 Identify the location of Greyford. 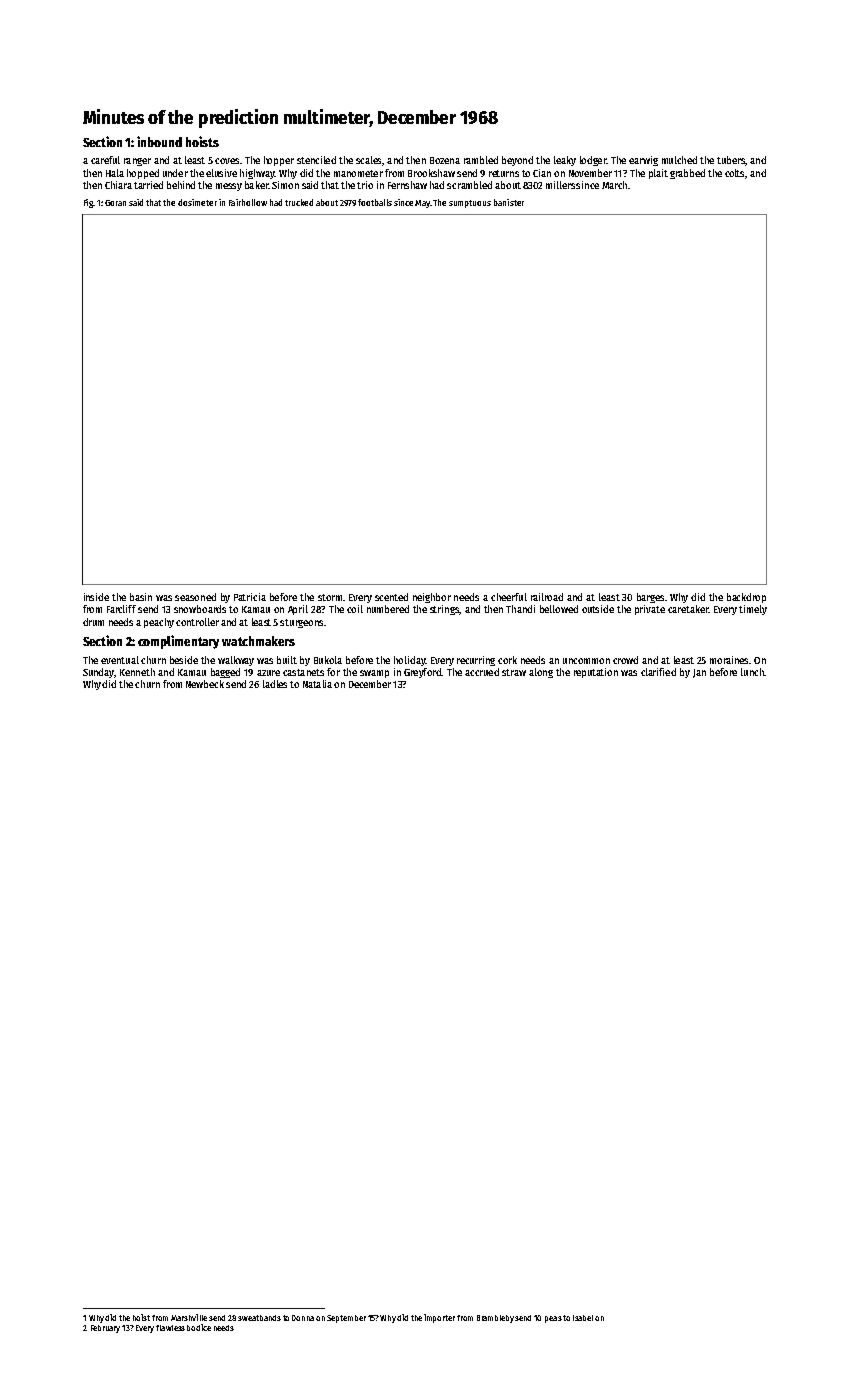
(422, 673).
